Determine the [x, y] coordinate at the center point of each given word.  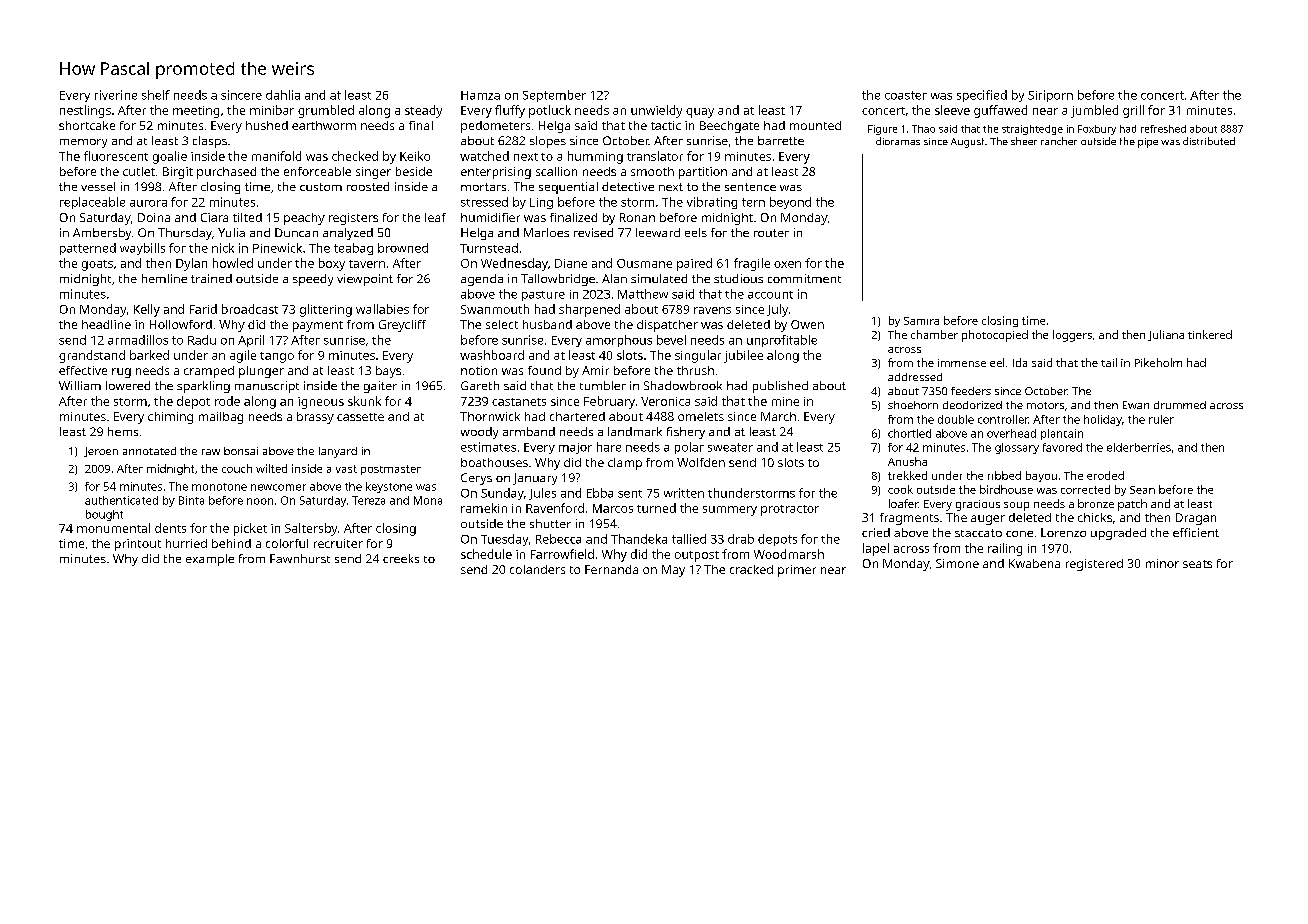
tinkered [1210, 334]
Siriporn [1050, 96]
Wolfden [701, 462]
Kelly [147, 310]
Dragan [1196, 519]
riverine [116, 95]
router [771, 233]
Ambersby [102, 234]
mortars [483, 187]
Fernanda [611, 569]
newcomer [278, 487]
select [502, 324]
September [554, 96]
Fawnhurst [300, 558]
